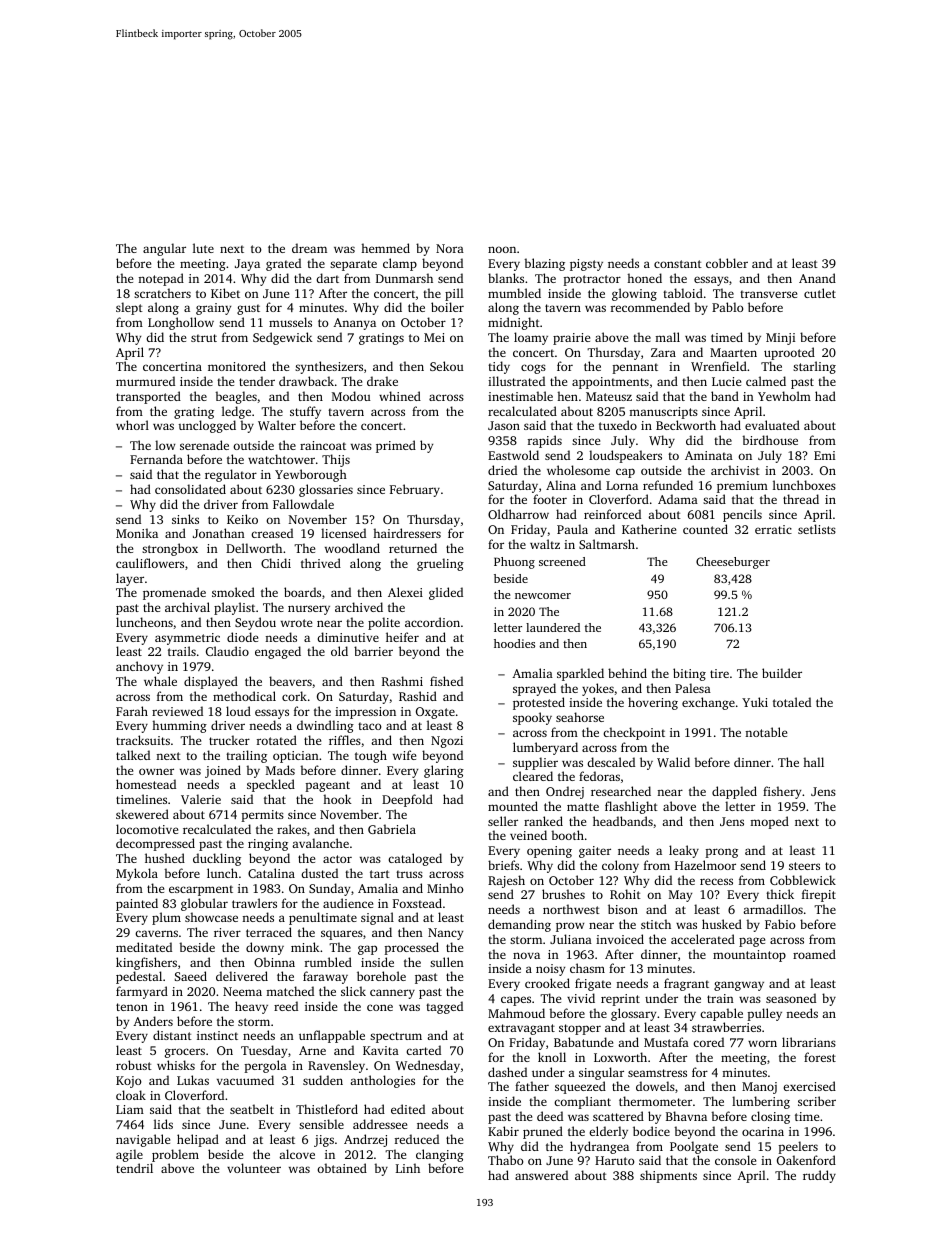 This screenshot has width=952, height=1233. I want to click on behind, so click(627, 673).
